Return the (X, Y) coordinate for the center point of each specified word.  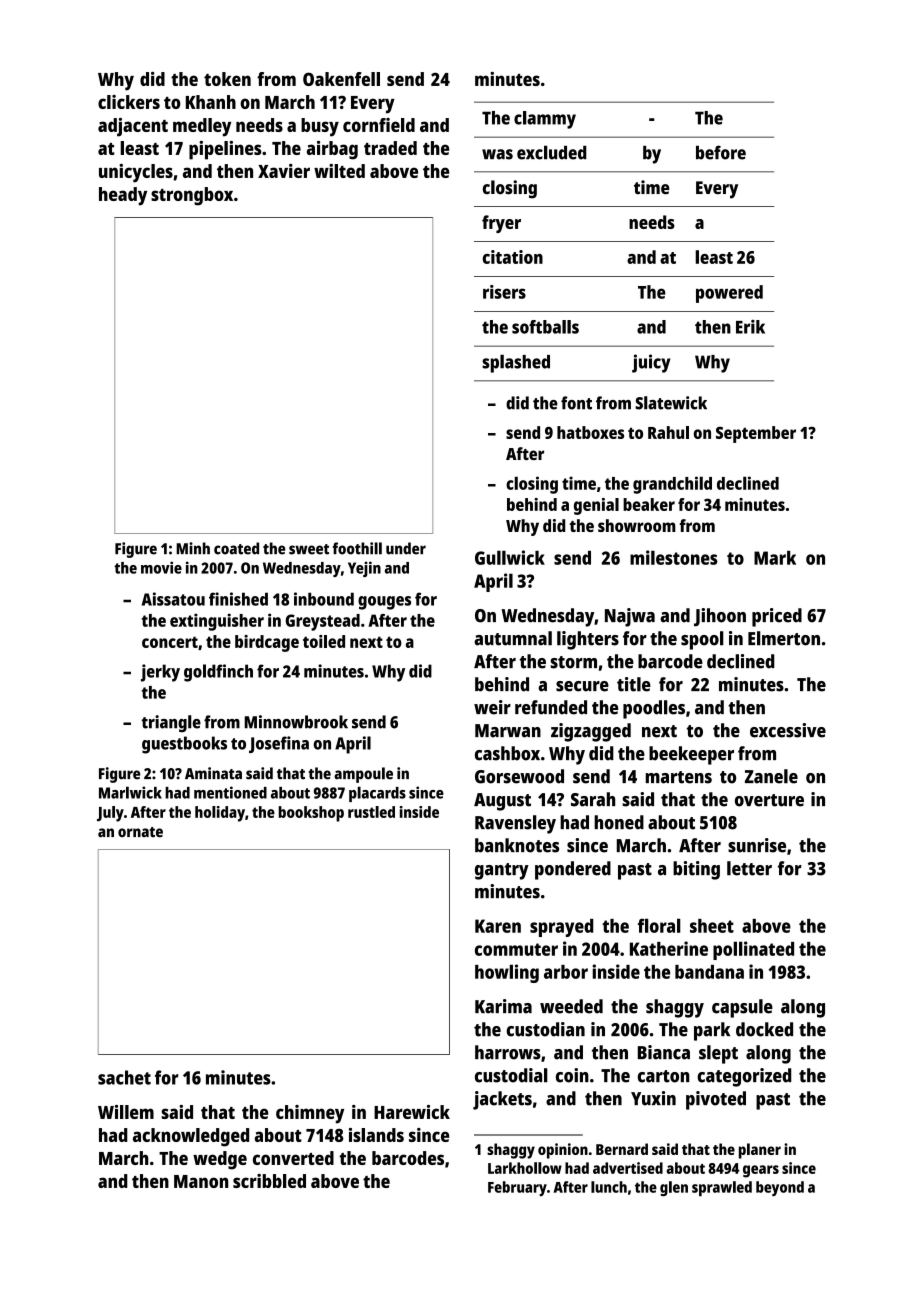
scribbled (269, 1181)
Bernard (622, 1149)
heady (123, 196)
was (497, 154)
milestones (674, 557)
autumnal (513, 638)
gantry (502, 871)
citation (513, 257)
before (721, 152)
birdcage (267, 643)
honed (619, 822)
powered (729, 294)
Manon (201, 1181)
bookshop (311, 814)
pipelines (225, 150)
